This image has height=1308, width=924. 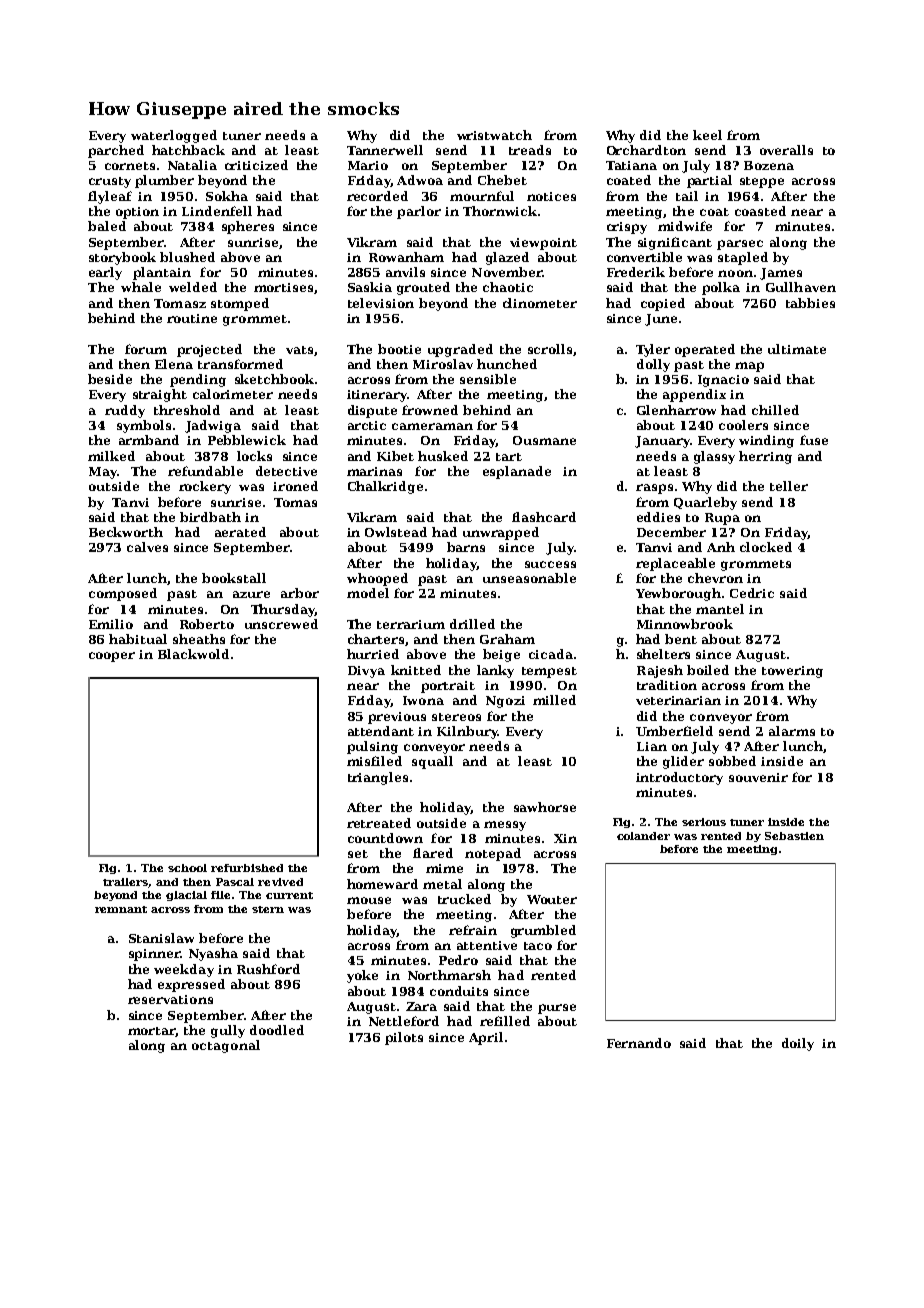 I want to click on blushed, so click(x=187, y=257).
